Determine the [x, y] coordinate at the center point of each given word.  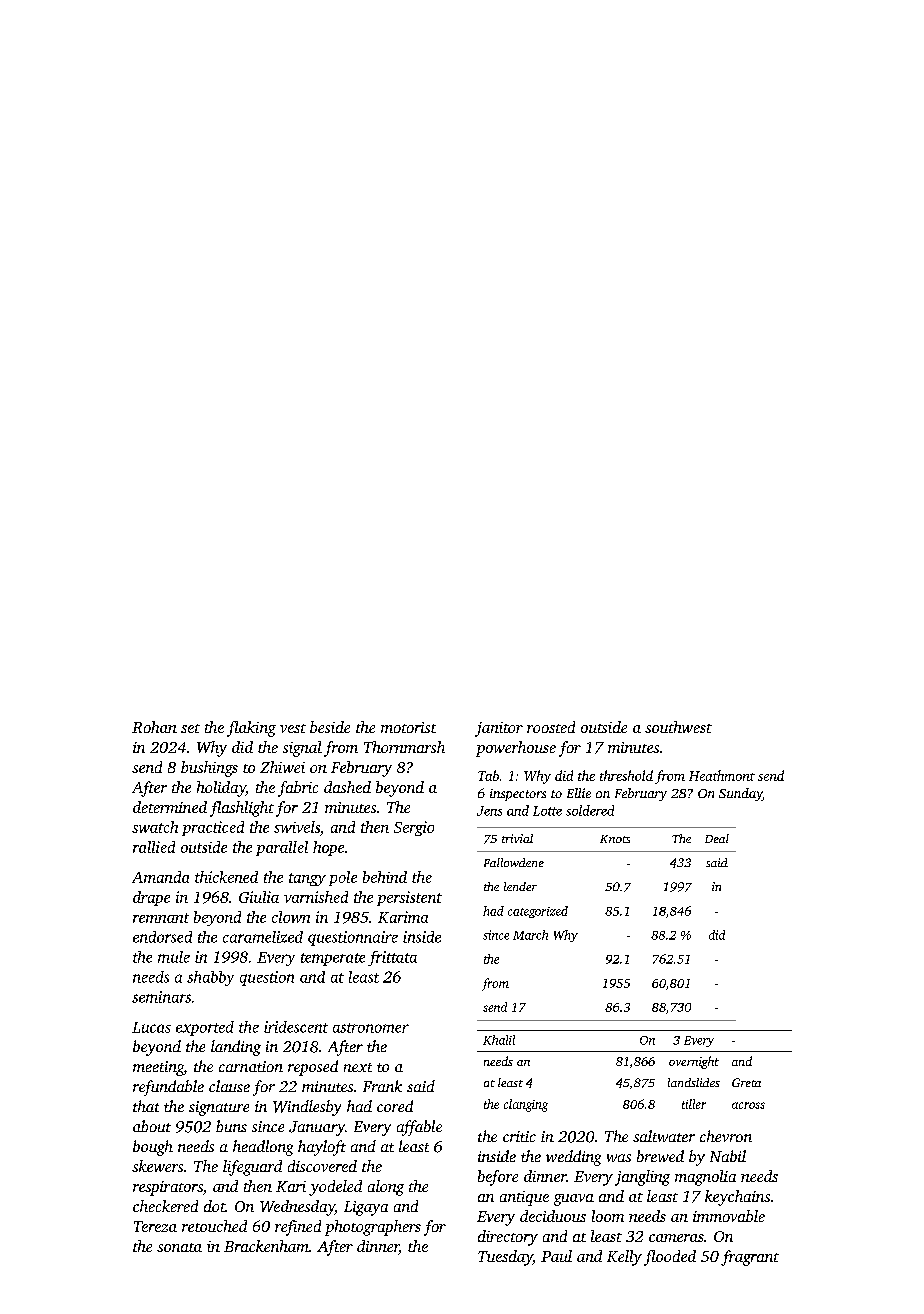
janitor [499, 729]
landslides [694, 1082]
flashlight [242, 809]
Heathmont [722, 775]
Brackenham [266, 1246]
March [530, 935]
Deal [717, 838]
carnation [251, 1066]
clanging [526, 1105]
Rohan [154, 727]
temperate [333, 959]
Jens [489, 811]
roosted [551, 727]
